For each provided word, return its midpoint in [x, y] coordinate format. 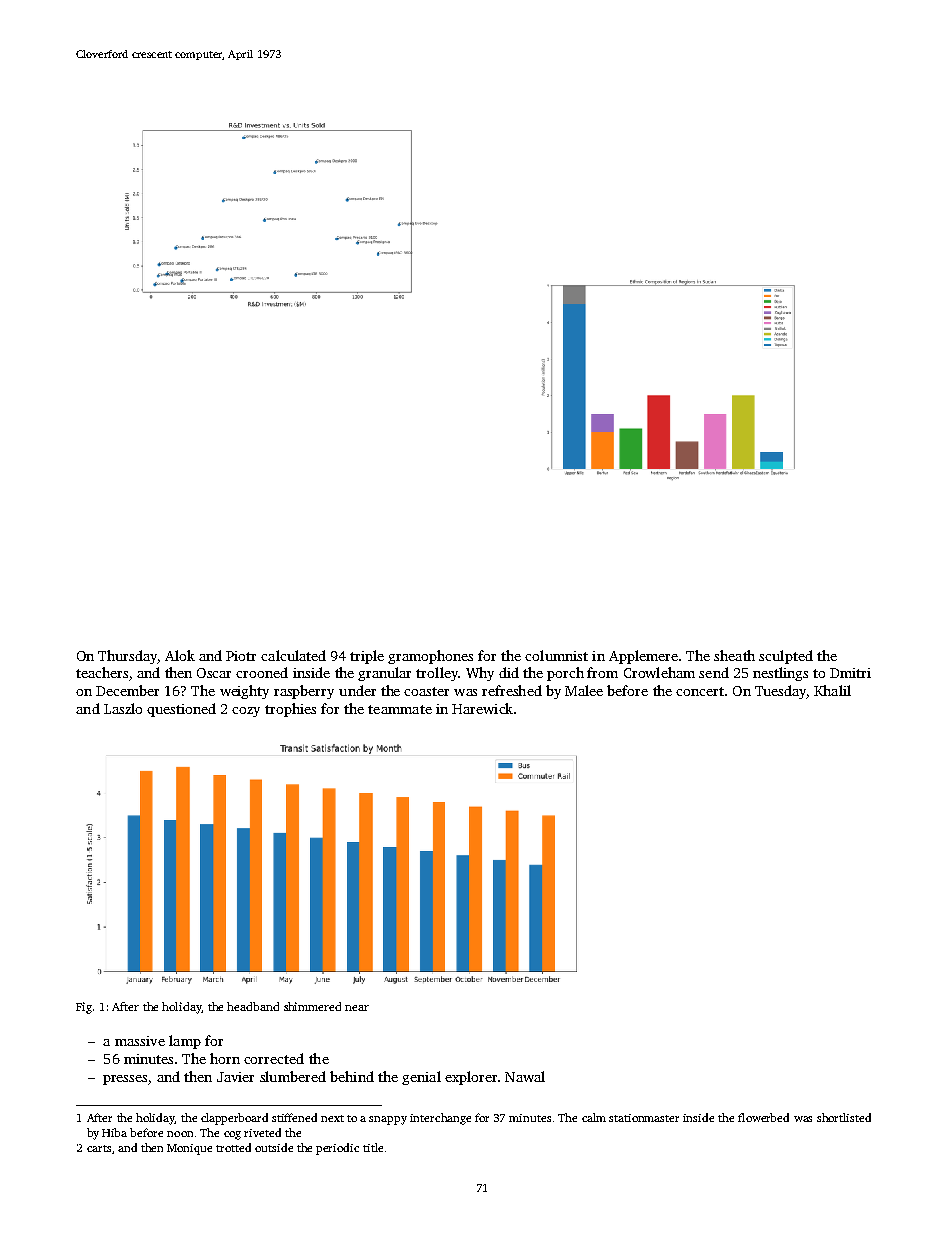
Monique [189, 1149]
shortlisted [844, 1117]
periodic [337, 1149]
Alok [180, 655]
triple [367, 657]
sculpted [786, 657]
